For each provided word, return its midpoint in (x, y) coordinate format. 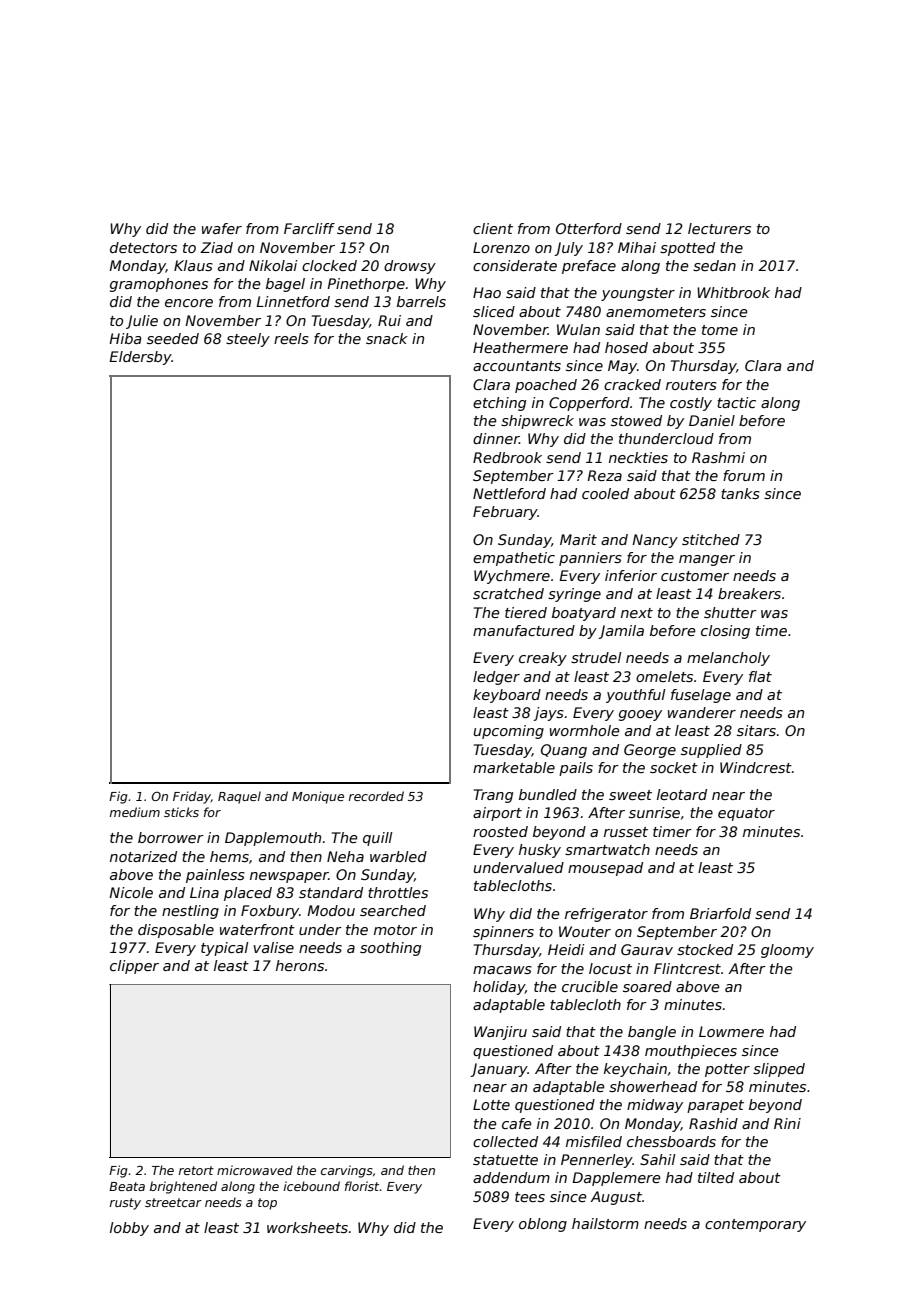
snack (387, 338)
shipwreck (537, 422)
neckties (638, 457)
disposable (176, 931)
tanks (740, 493)
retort (196, 1170)
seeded (173, 338)
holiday (499, 988)
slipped (779, 1070)
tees (530, 1197)
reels (291, 338)
